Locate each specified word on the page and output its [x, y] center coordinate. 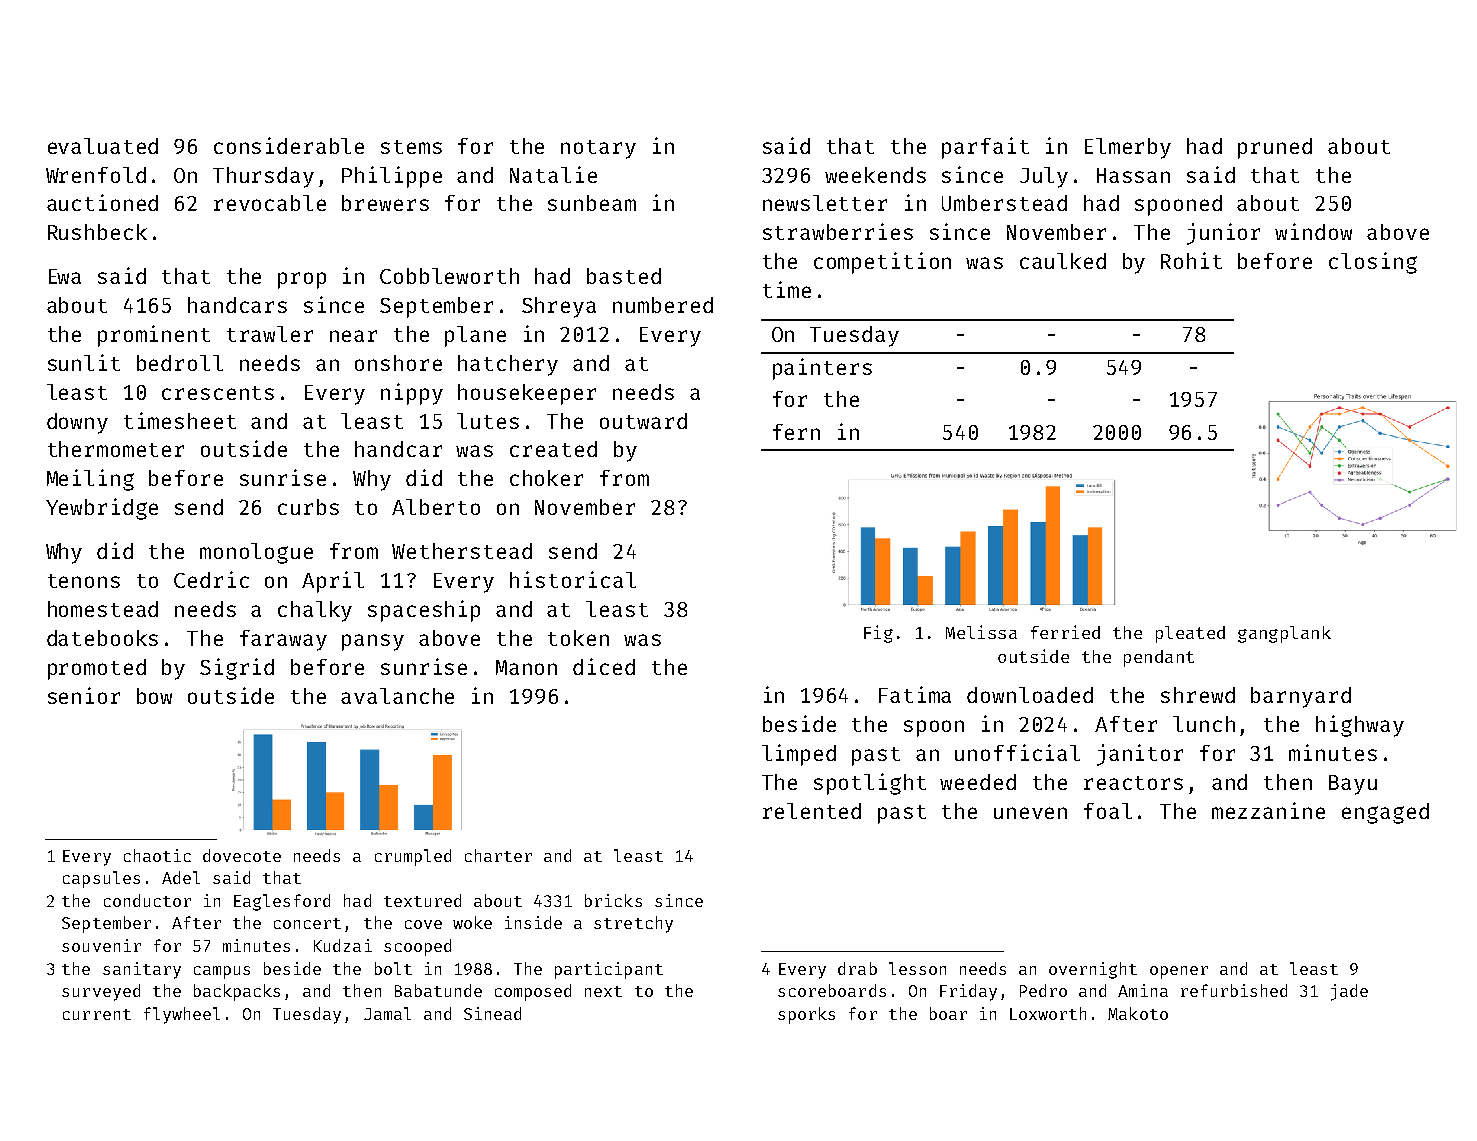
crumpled [413, 857]
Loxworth [1048, 1013]
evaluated [103, 146]
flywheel [182, 1015]
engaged [1385, 813]
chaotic [157, 855]
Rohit [1191, 260]
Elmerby [1128, 148]
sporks [806, 1015]
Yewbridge [102, 509]
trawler [270, 334]
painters [822, 369]
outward [643, 421]
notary [598, 149]
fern [796, 432]
